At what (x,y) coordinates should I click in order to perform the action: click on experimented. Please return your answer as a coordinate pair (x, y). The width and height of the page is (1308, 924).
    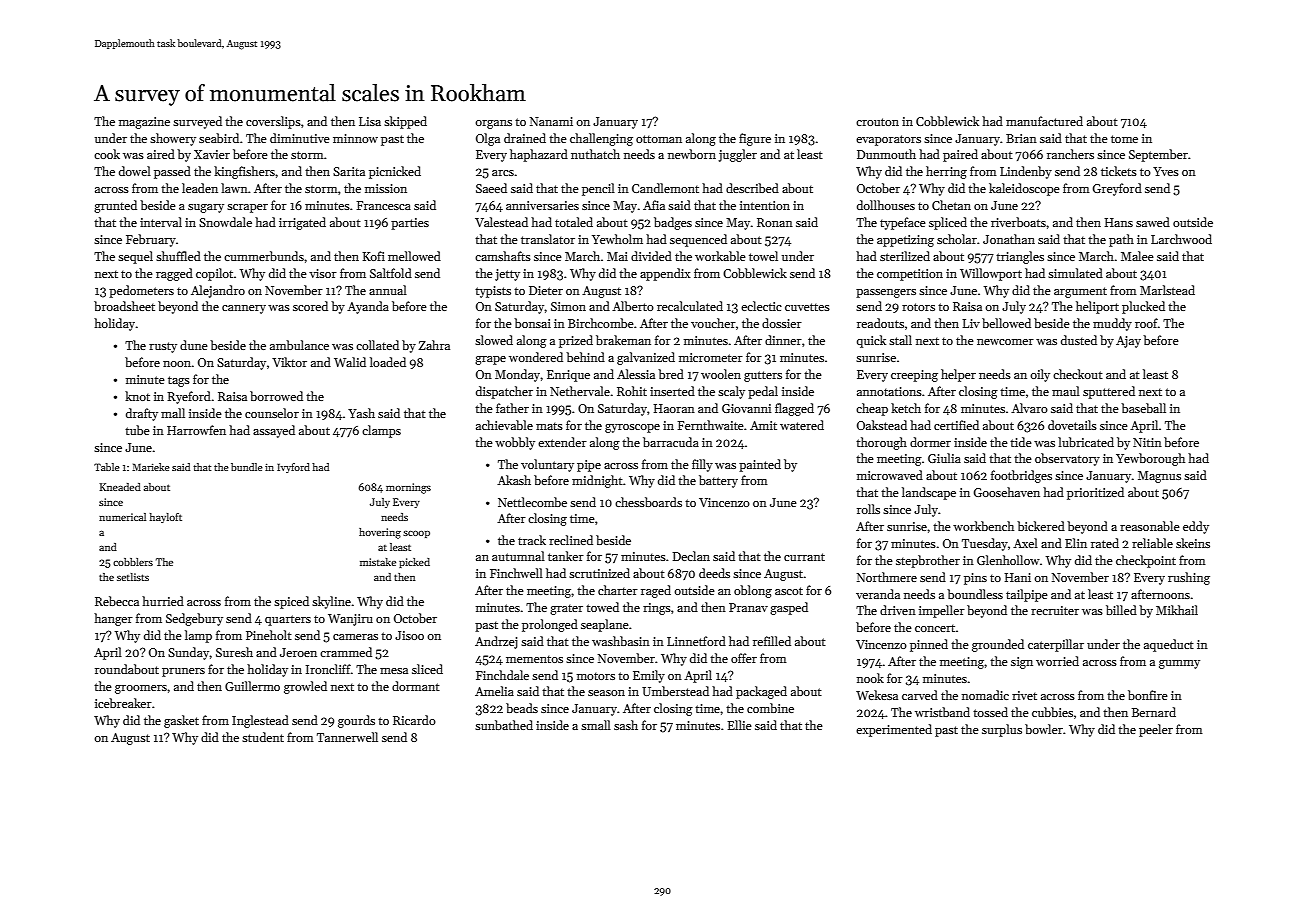
    Looking at the image, I should click on (894, 730).
